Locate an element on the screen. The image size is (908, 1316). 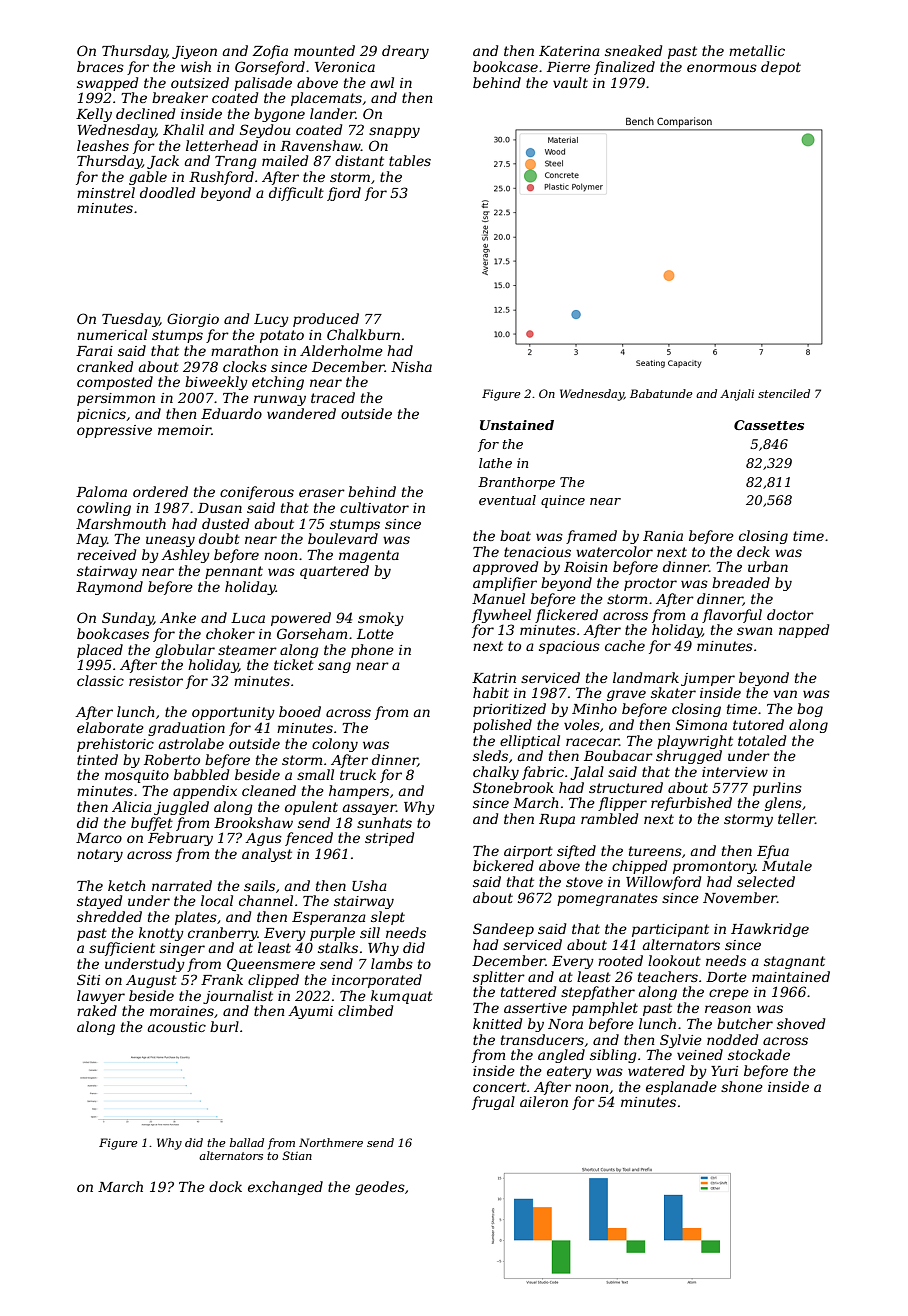
ballad is located at coordinates (247, 1142).
